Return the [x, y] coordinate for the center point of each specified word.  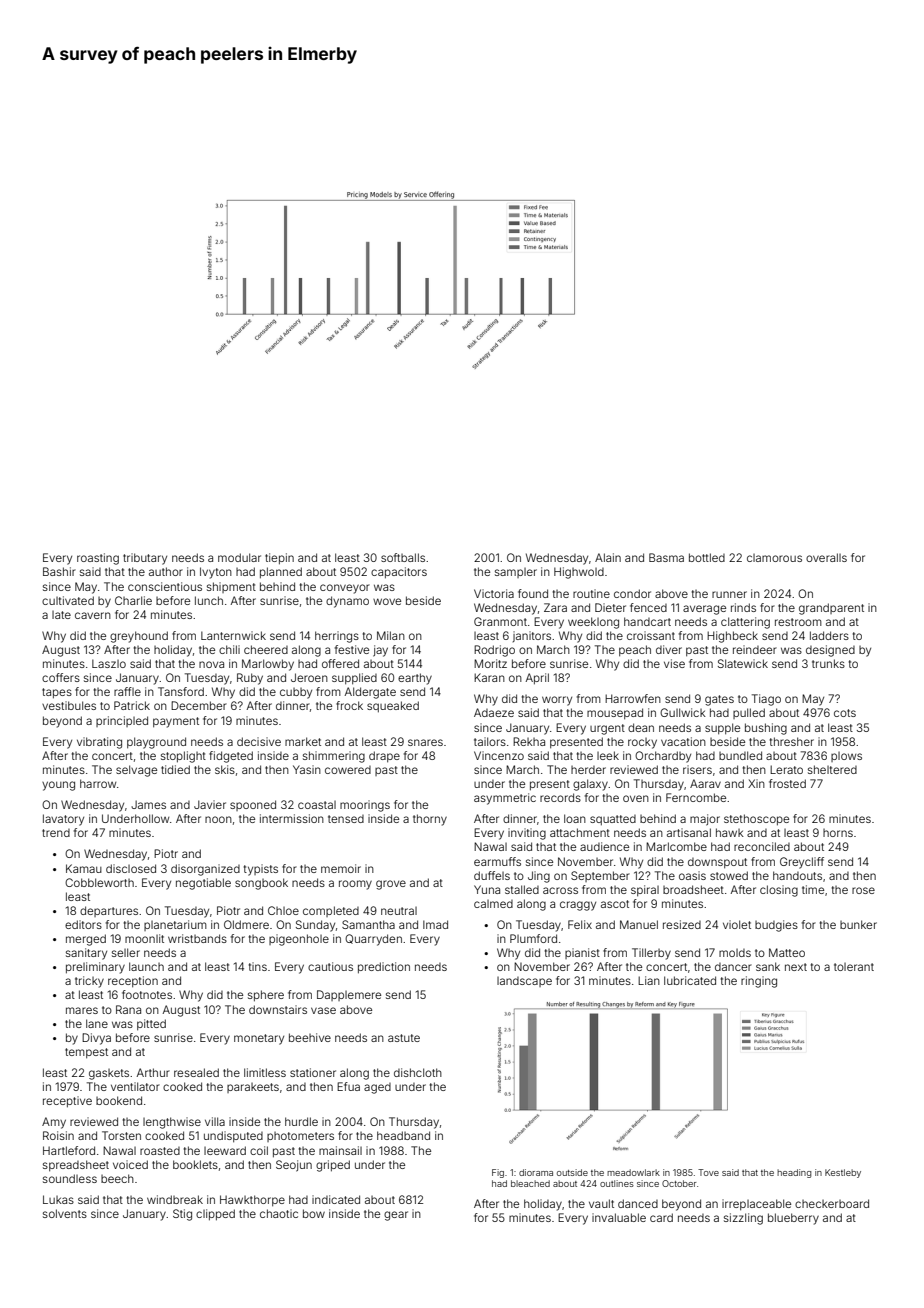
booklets [195, 1164]
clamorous [774, 558]
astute [404, 1038]
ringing [759, 982]
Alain [608, 557]
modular [239, 557]
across [560, 890]
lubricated [690, 980]
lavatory [63, 820]
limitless [265, 1072]
